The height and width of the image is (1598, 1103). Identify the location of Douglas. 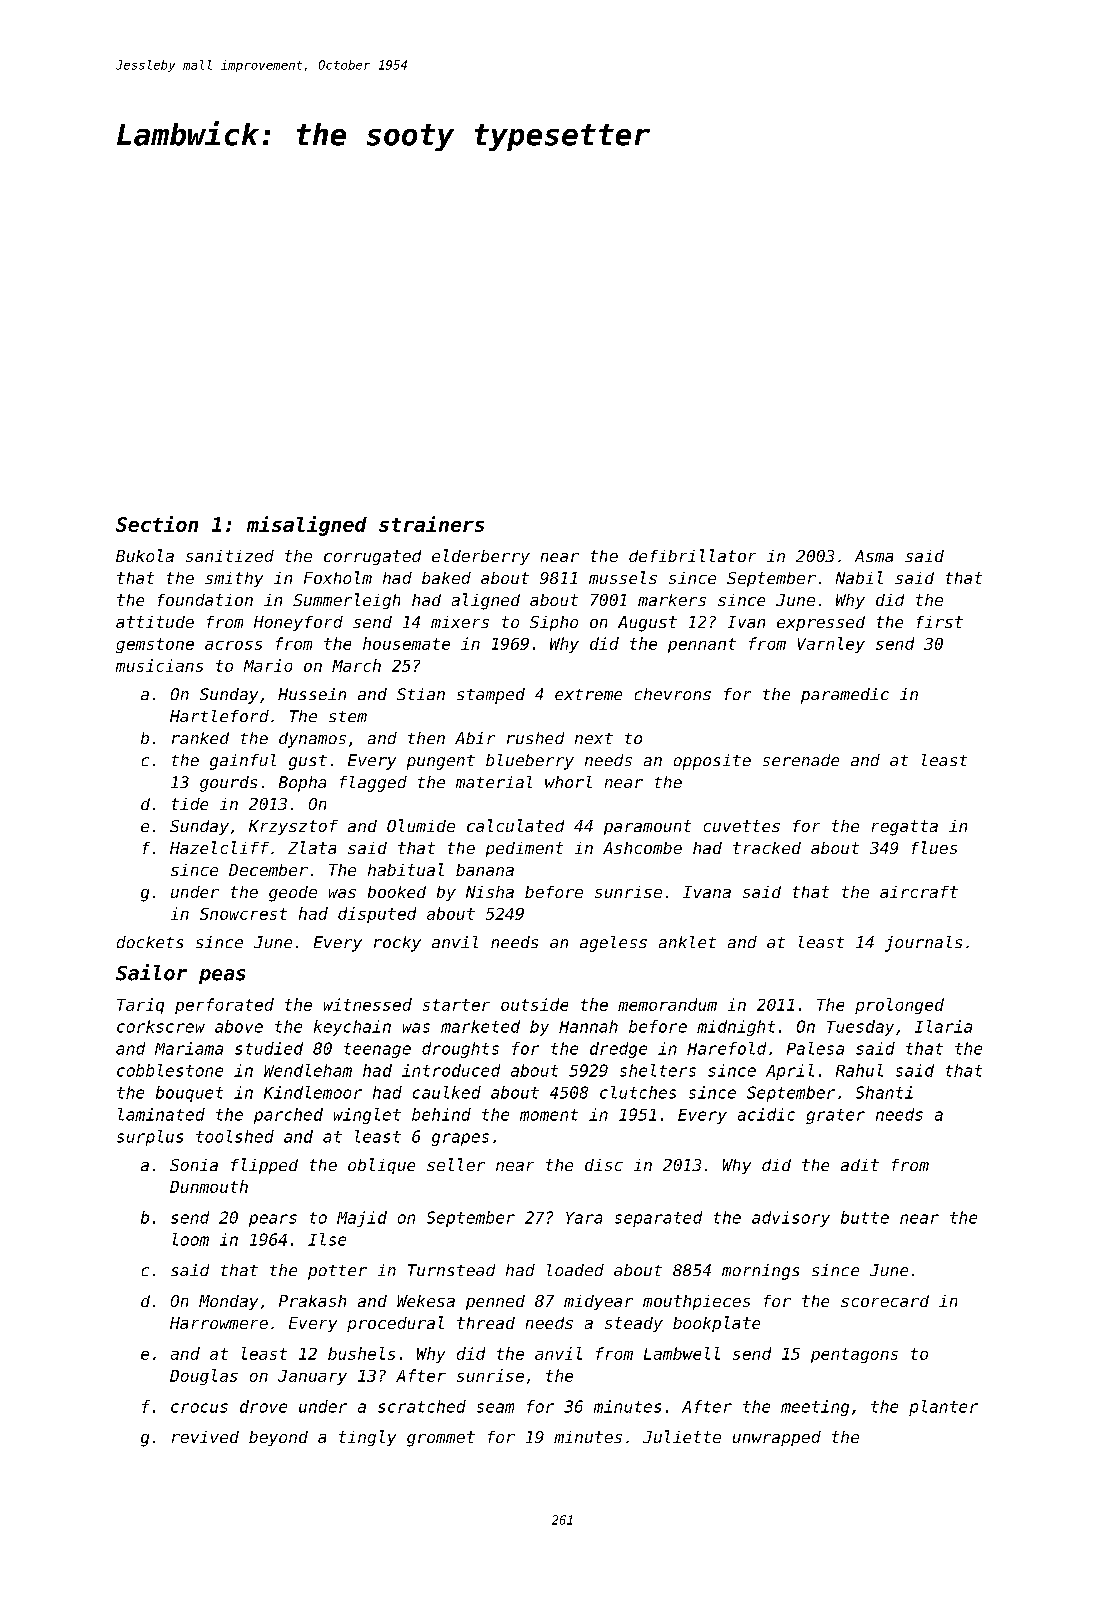
(204, 1377).
